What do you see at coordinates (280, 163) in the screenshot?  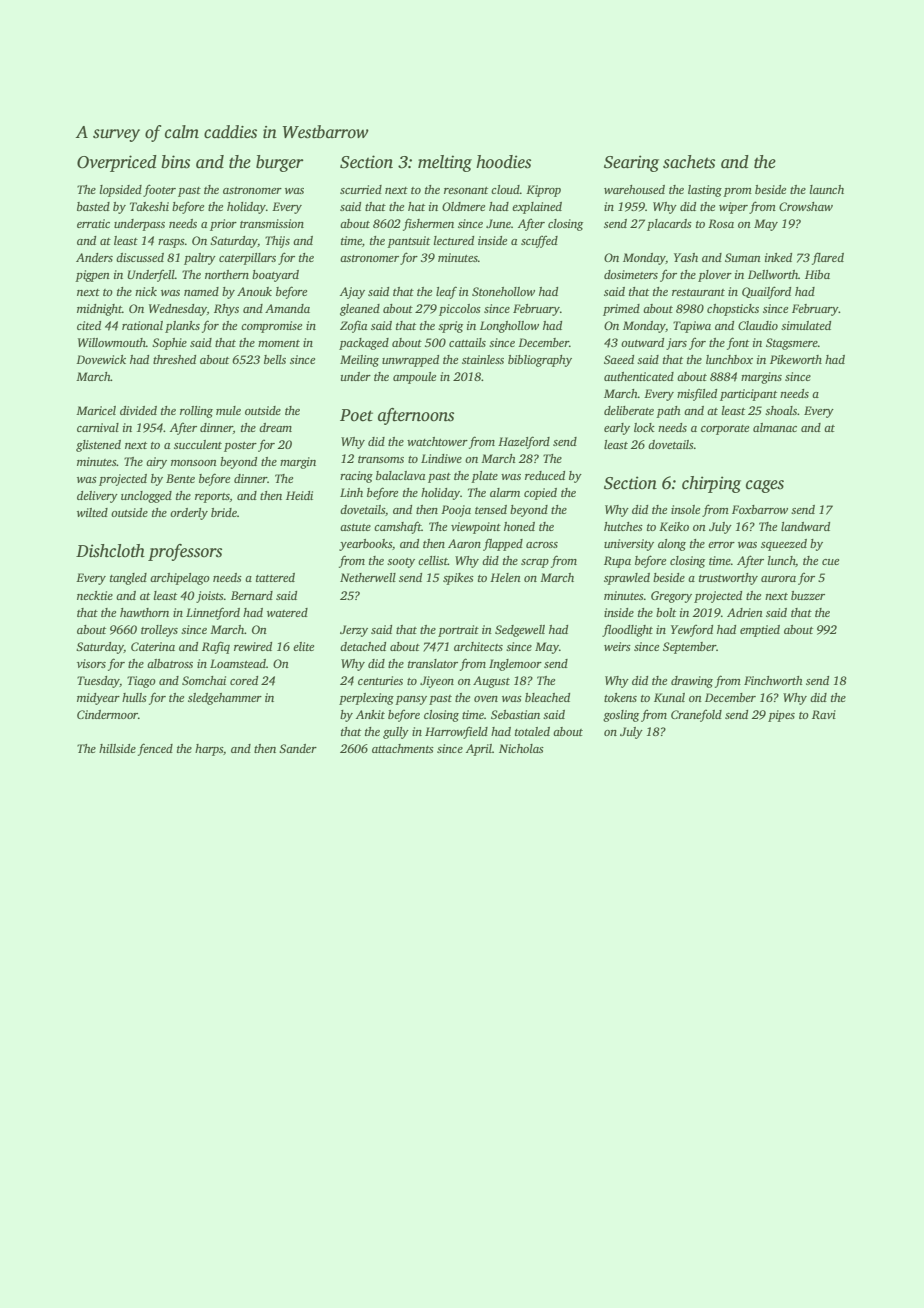 I see `burger` at bounding box center [280, 163].
